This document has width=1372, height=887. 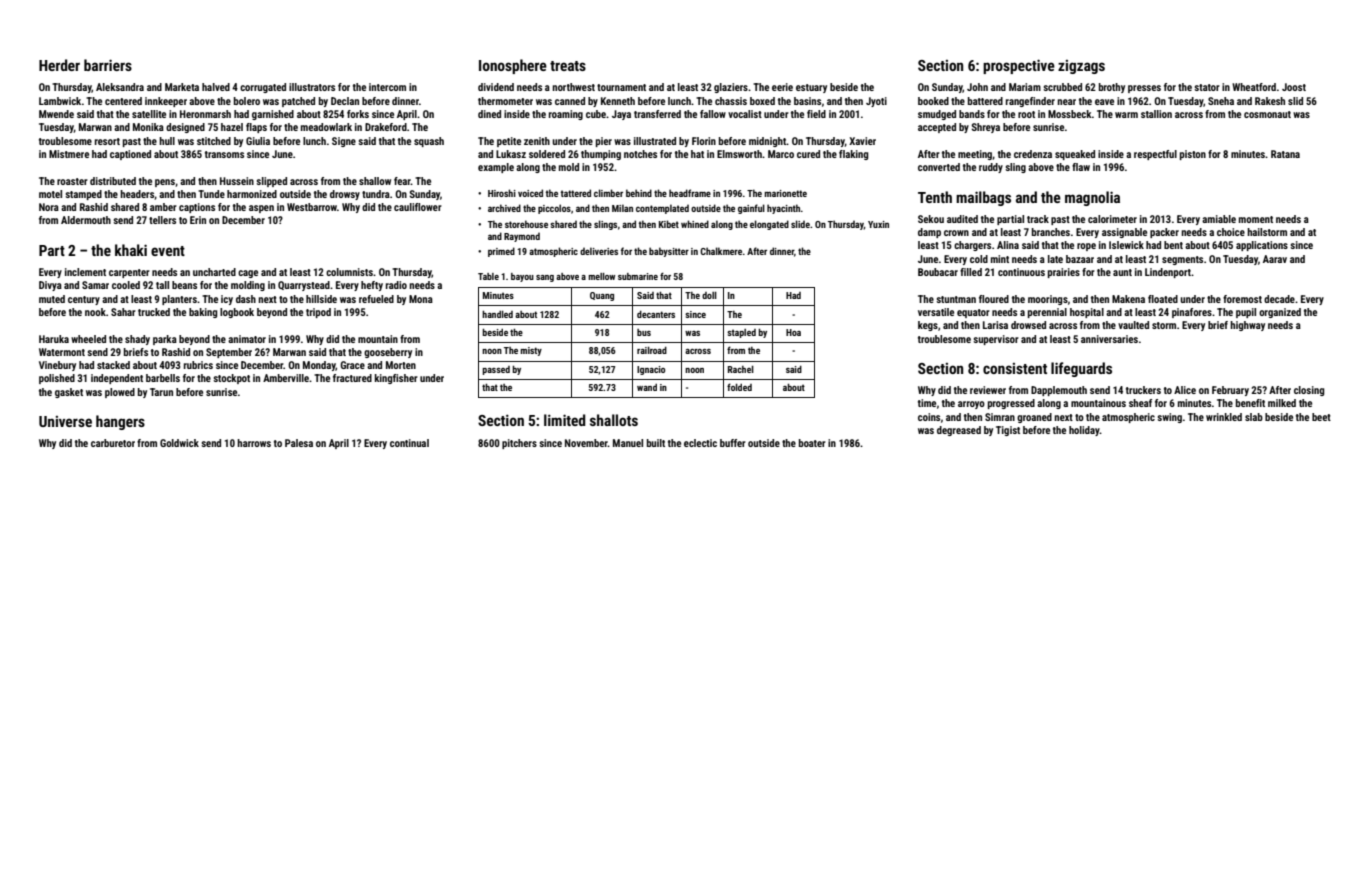 What do you see at coordinates (1275, 259) in the document?
I see `Aarav` at bounding box center [1275, 259].
